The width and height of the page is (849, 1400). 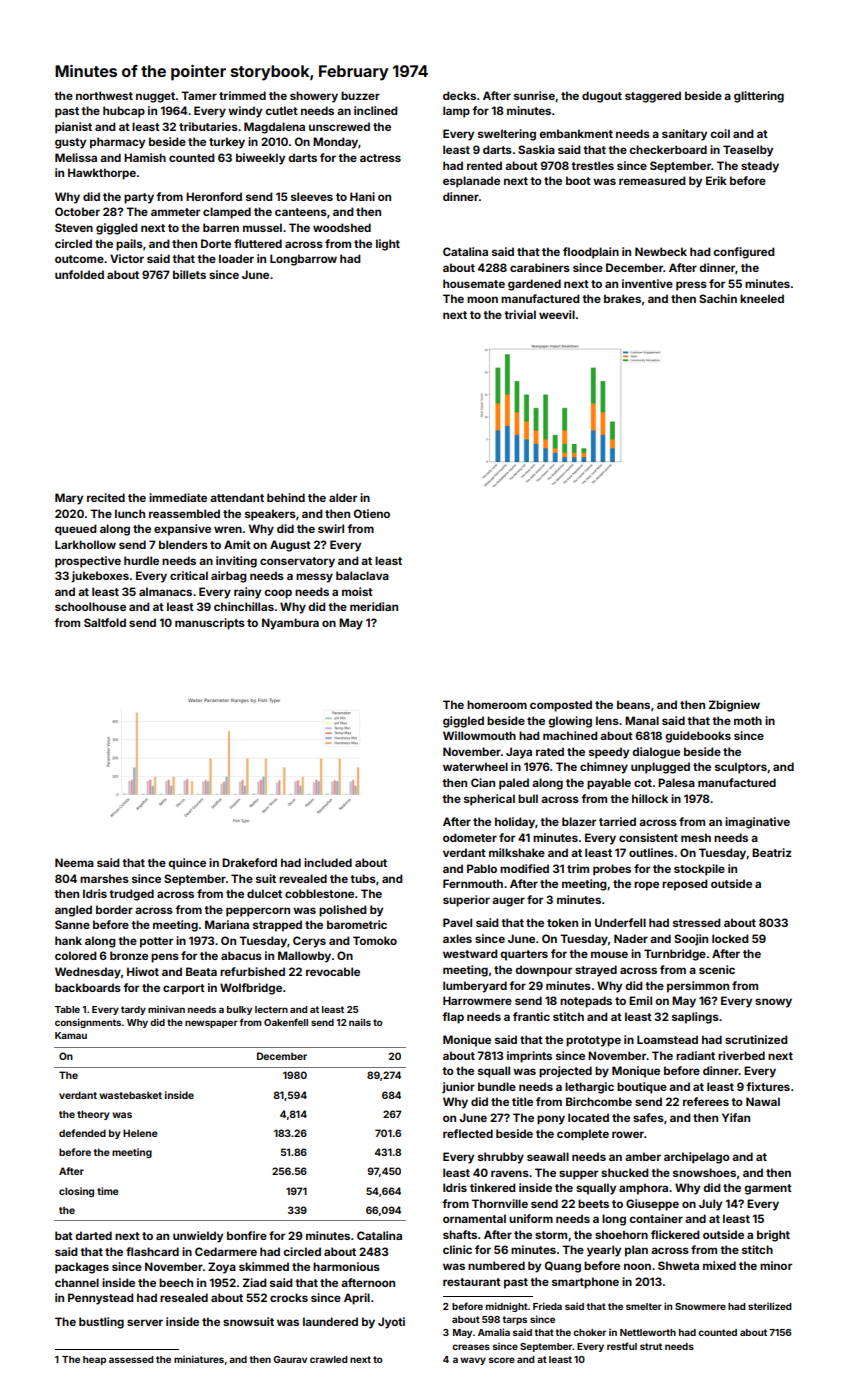 I want to click on meridian, so click(x=374, y=606).
